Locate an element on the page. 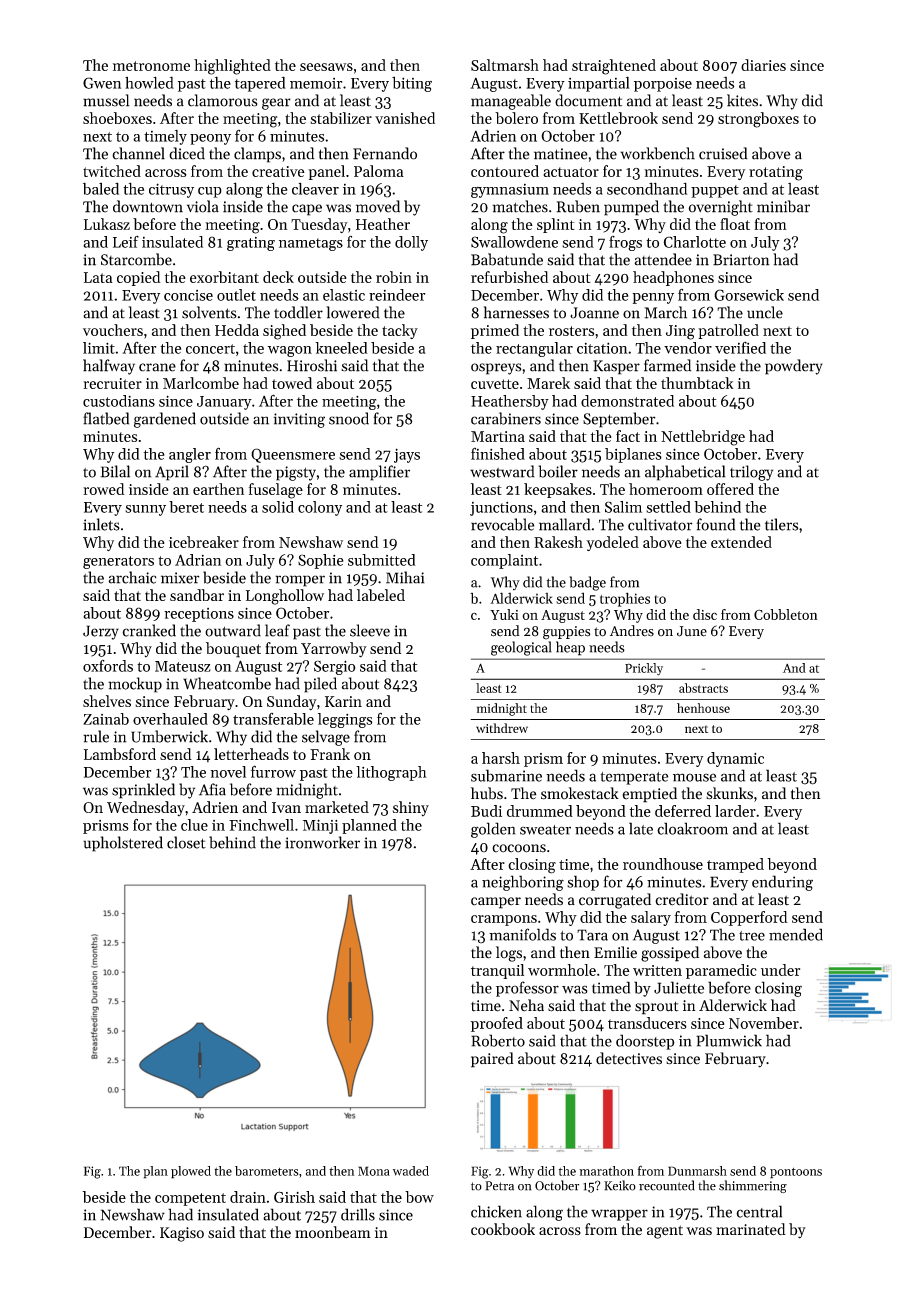 The width and height of the image is (908, 1316). moonbeam is located at coordinates (333, 1232).
